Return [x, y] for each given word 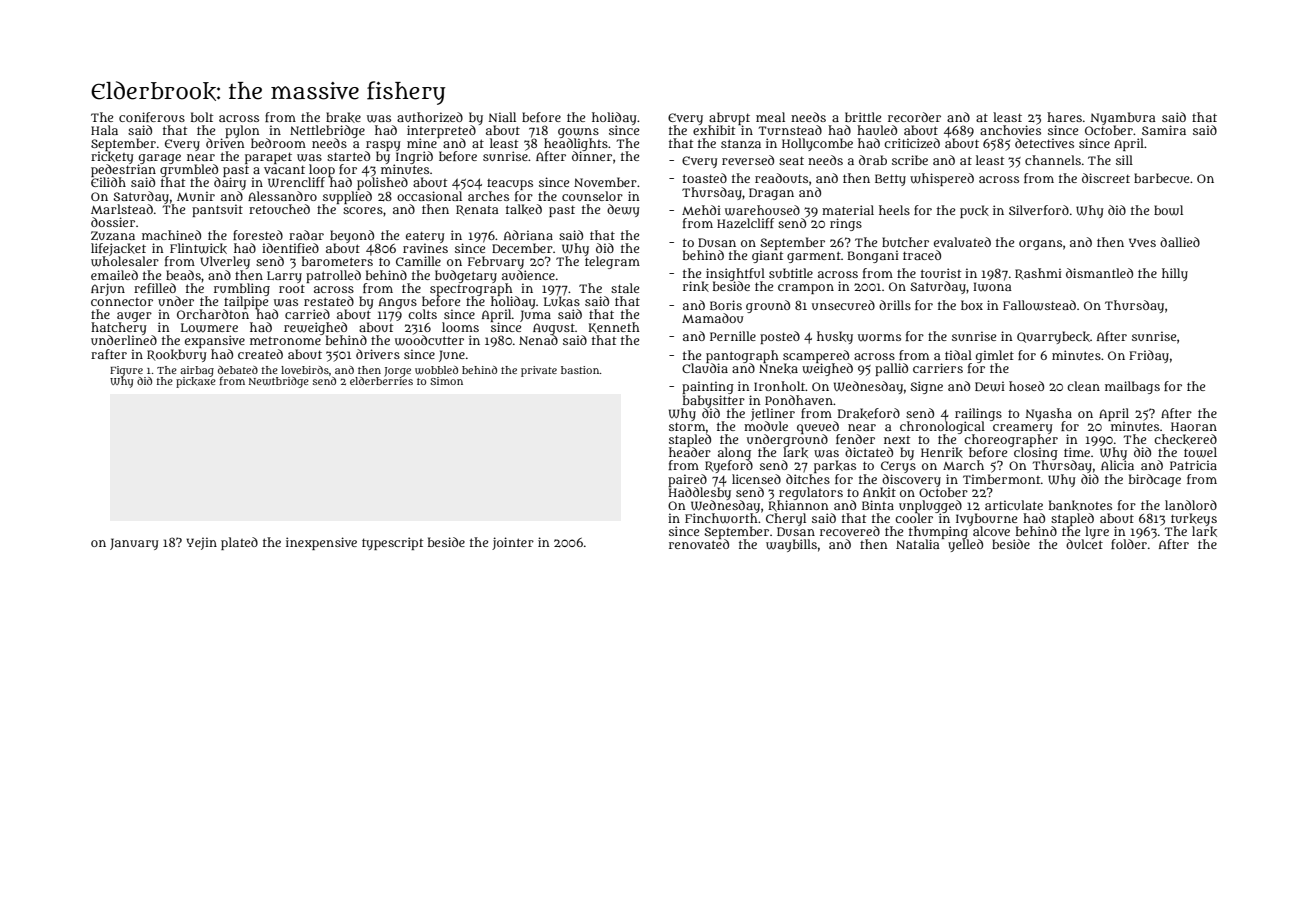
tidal [958, 355]
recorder [914, 117]
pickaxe [196, 382]
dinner [592, 156]
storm [687, 426]
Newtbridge [279, 382]
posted [780, 337]
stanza [741, 143]
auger [134, 317]
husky [835, 337]
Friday [1149, 356]
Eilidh [108, 182]
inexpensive [321, 543]
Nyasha [1049, 414]
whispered [942, 179]
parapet [268, 158]
